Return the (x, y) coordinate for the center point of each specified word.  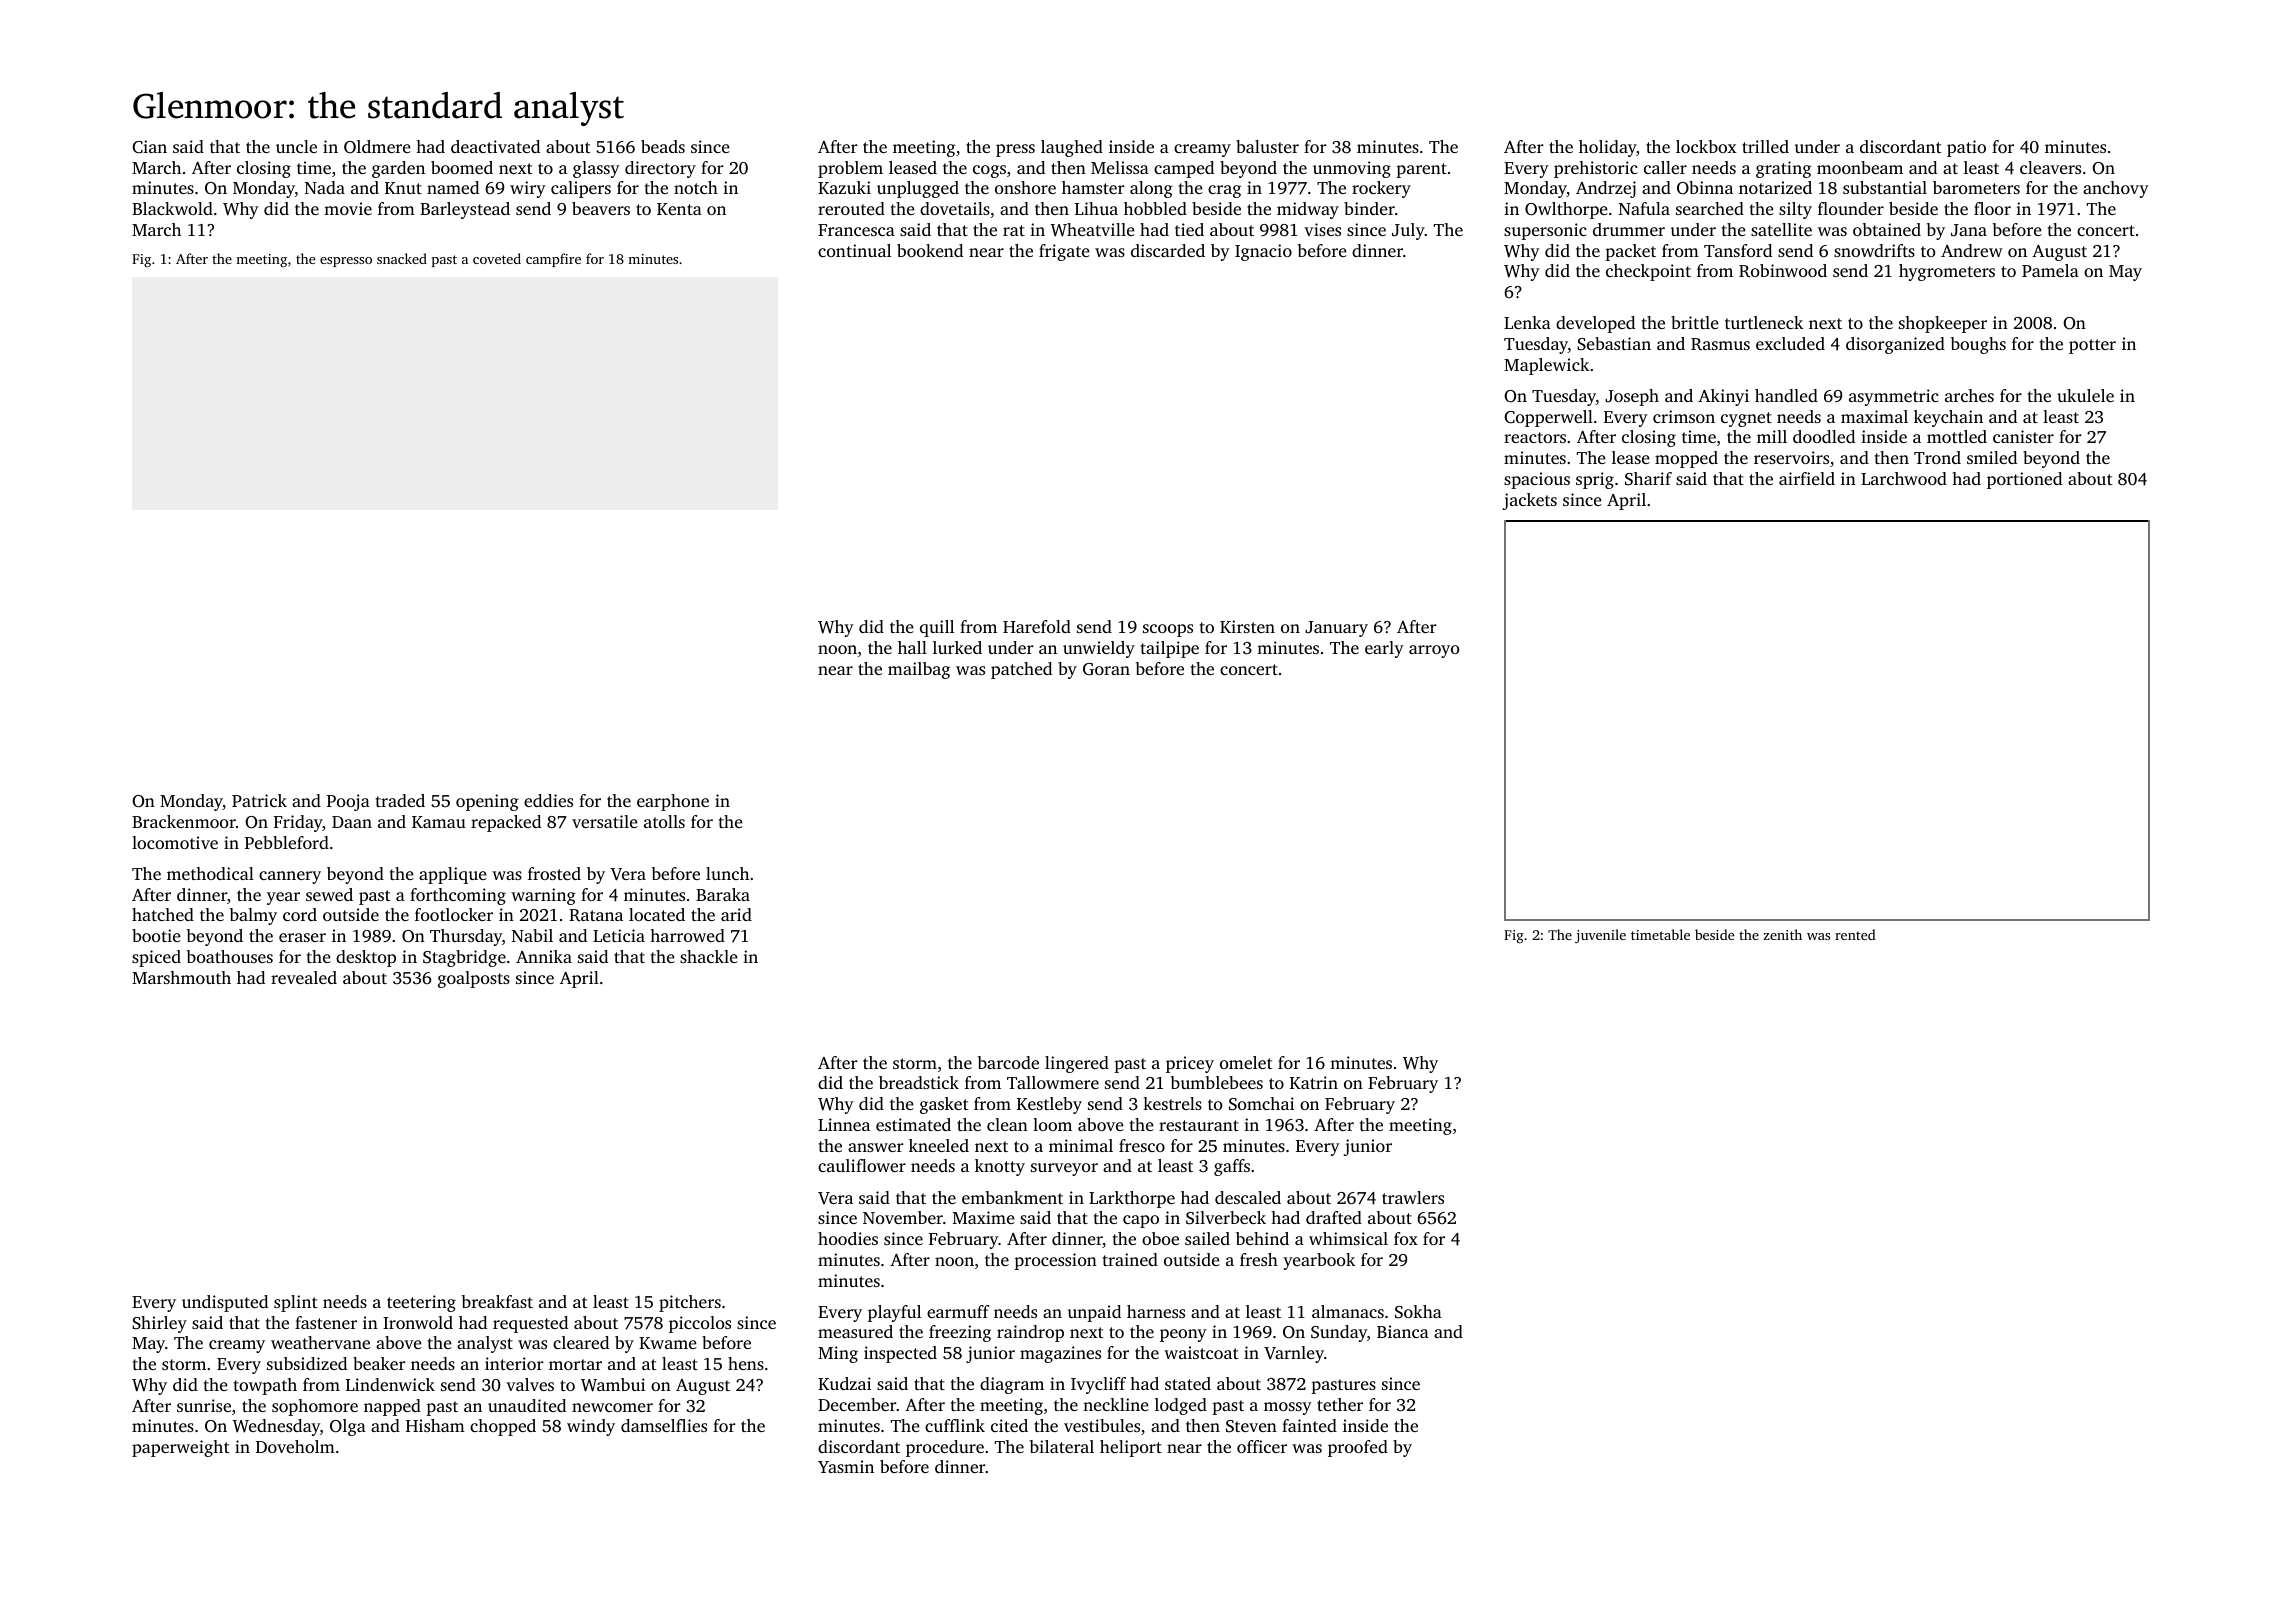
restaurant (1199, 1125)
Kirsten (1247, 626)
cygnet (1746, 419)
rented (1855, 934)
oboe (1160, 1238)
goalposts (474, 979)
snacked (402, 258)
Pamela (2050, 270)
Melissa (1120, 167)
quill (937, 628)
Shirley (159, 1324)
